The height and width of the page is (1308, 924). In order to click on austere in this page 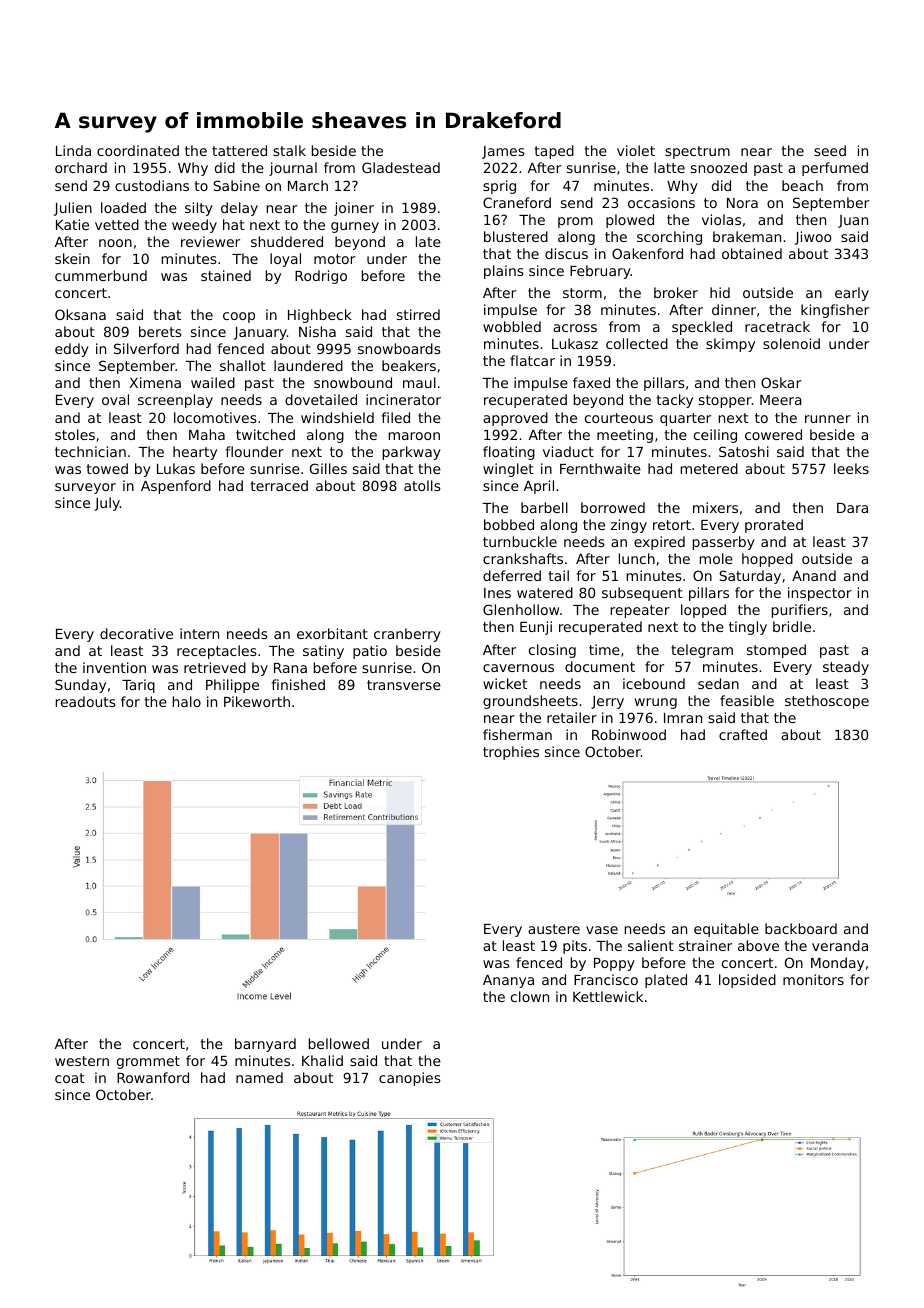, I will do `click(554, 929)`.
